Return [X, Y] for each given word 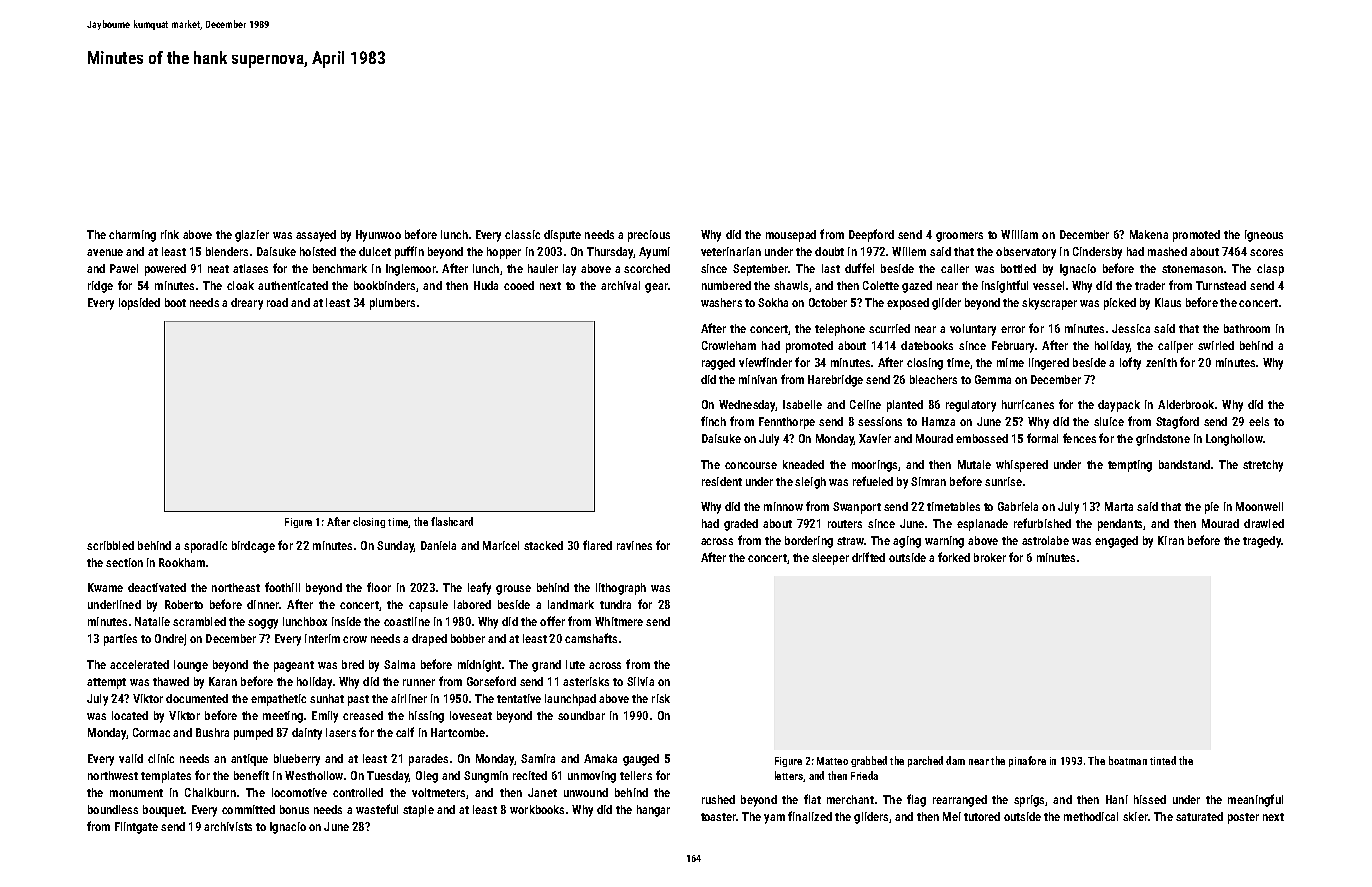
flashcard [452, 521]
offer [552, 621]
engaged [1116, 542]
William [1019, 234]
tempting [1130, 466]
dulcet [375, 251]
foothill [282, 587]
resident [722, 481]
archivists [228, 826]
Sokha [773, 302]
